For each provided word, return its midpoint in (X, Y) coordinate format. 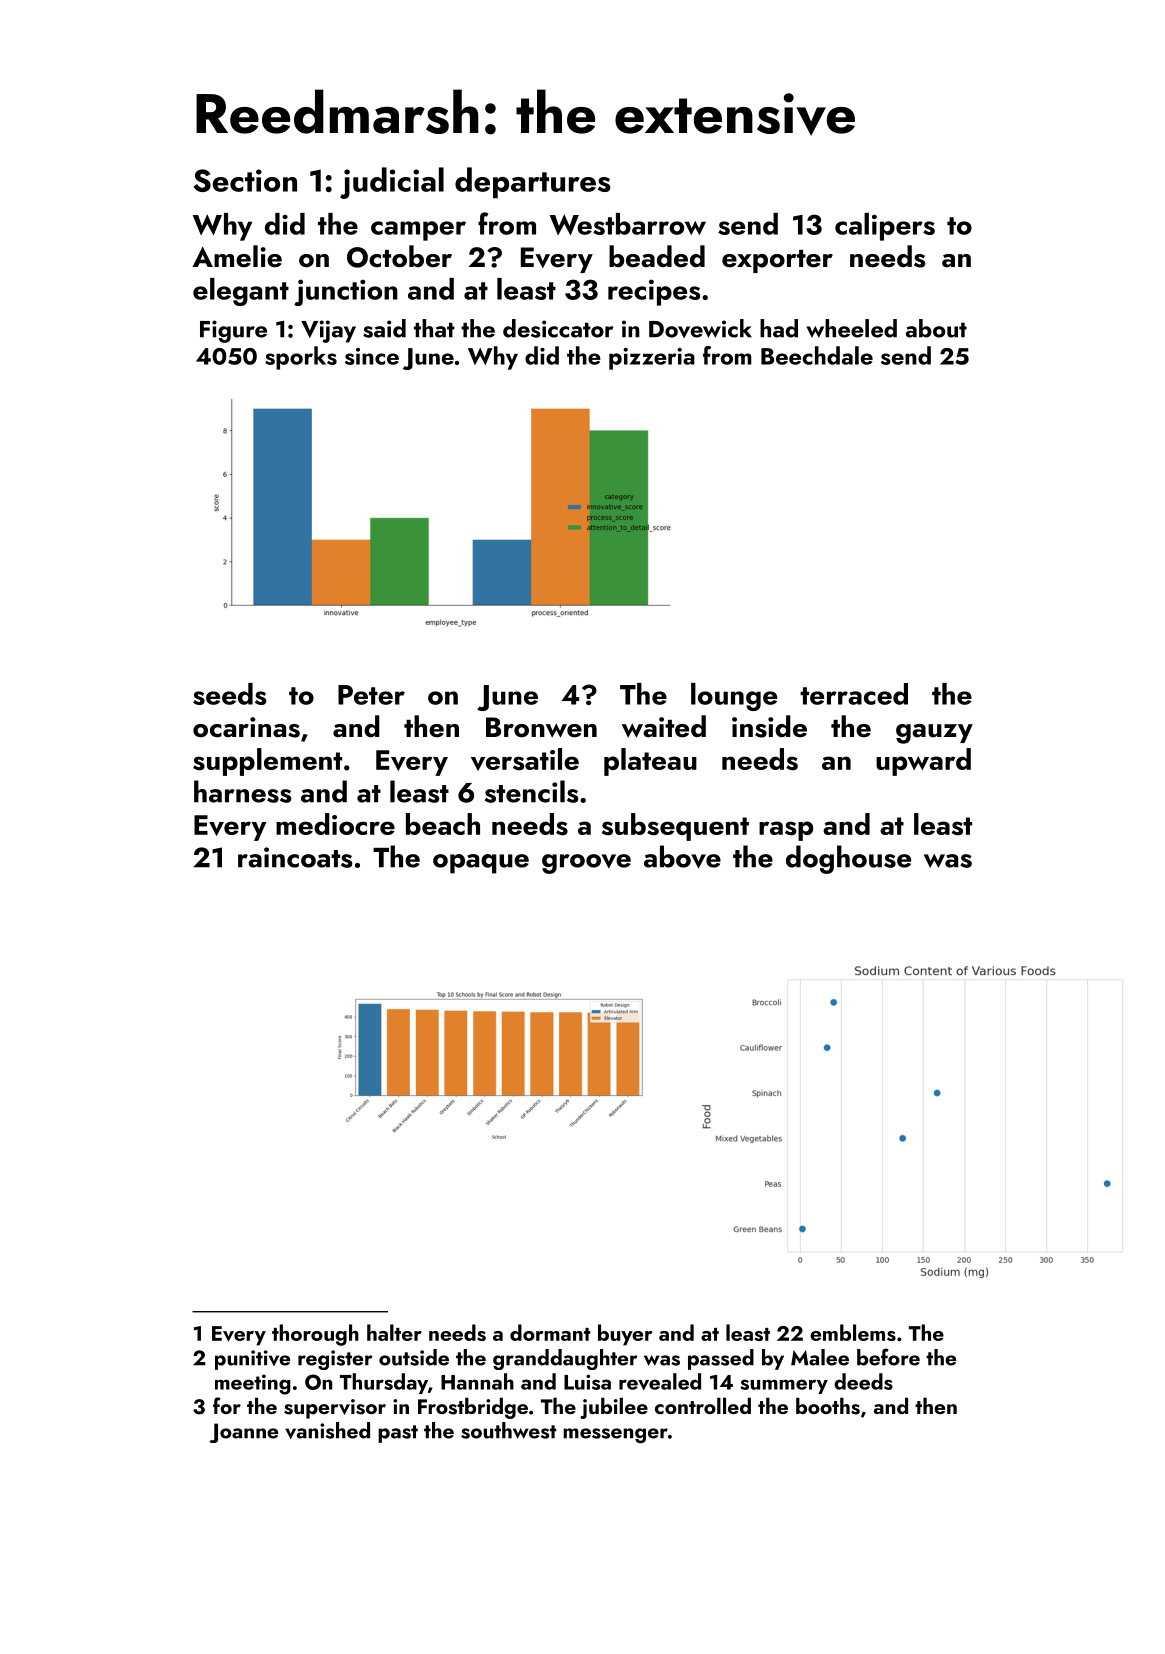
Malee (820, 1357)
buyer (625, 1335)
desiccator (558, 328)
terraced (854, 694)
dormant (550, 1332)
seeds (229, 694)
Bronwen (541, 727)
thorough (315, 1335)
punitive (252, 1360)
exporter (777, 261)
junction (346, 292)
